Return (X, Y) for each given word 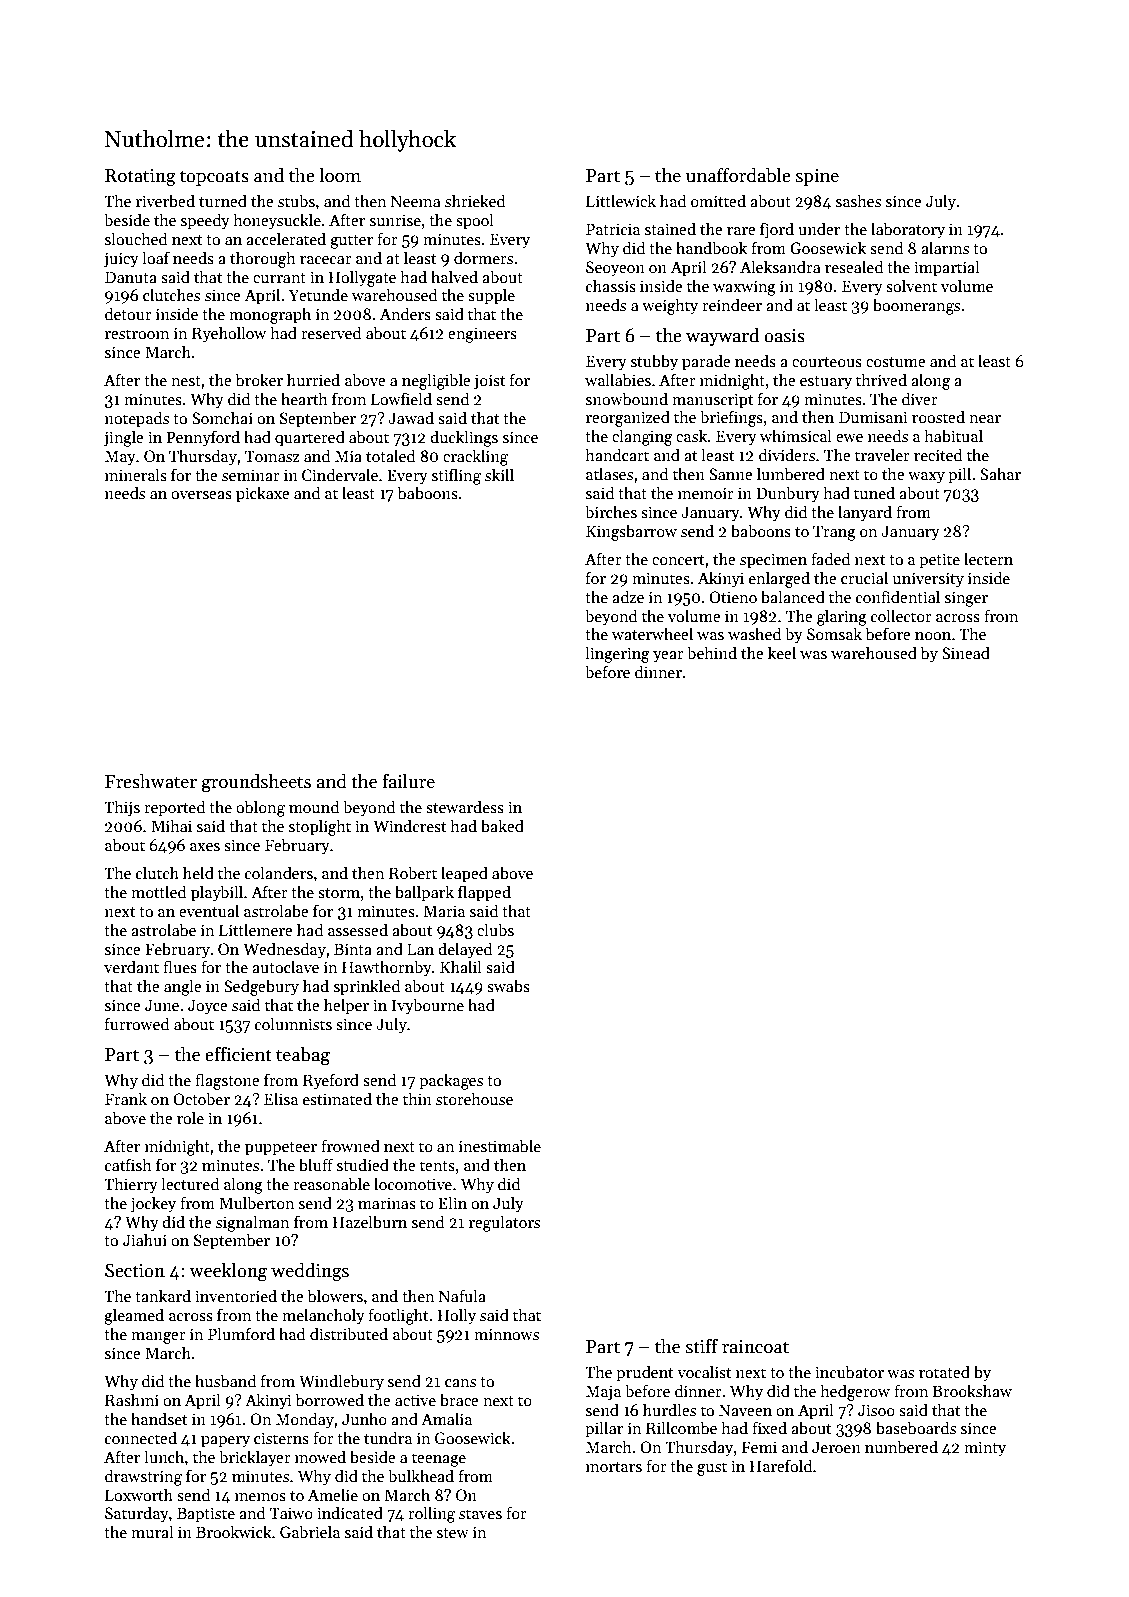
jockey (153, 1204)
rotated (944, 1371)
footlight (398, 1316)
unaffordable (738, 175)
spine (817, 177)
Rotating (140, 178)
